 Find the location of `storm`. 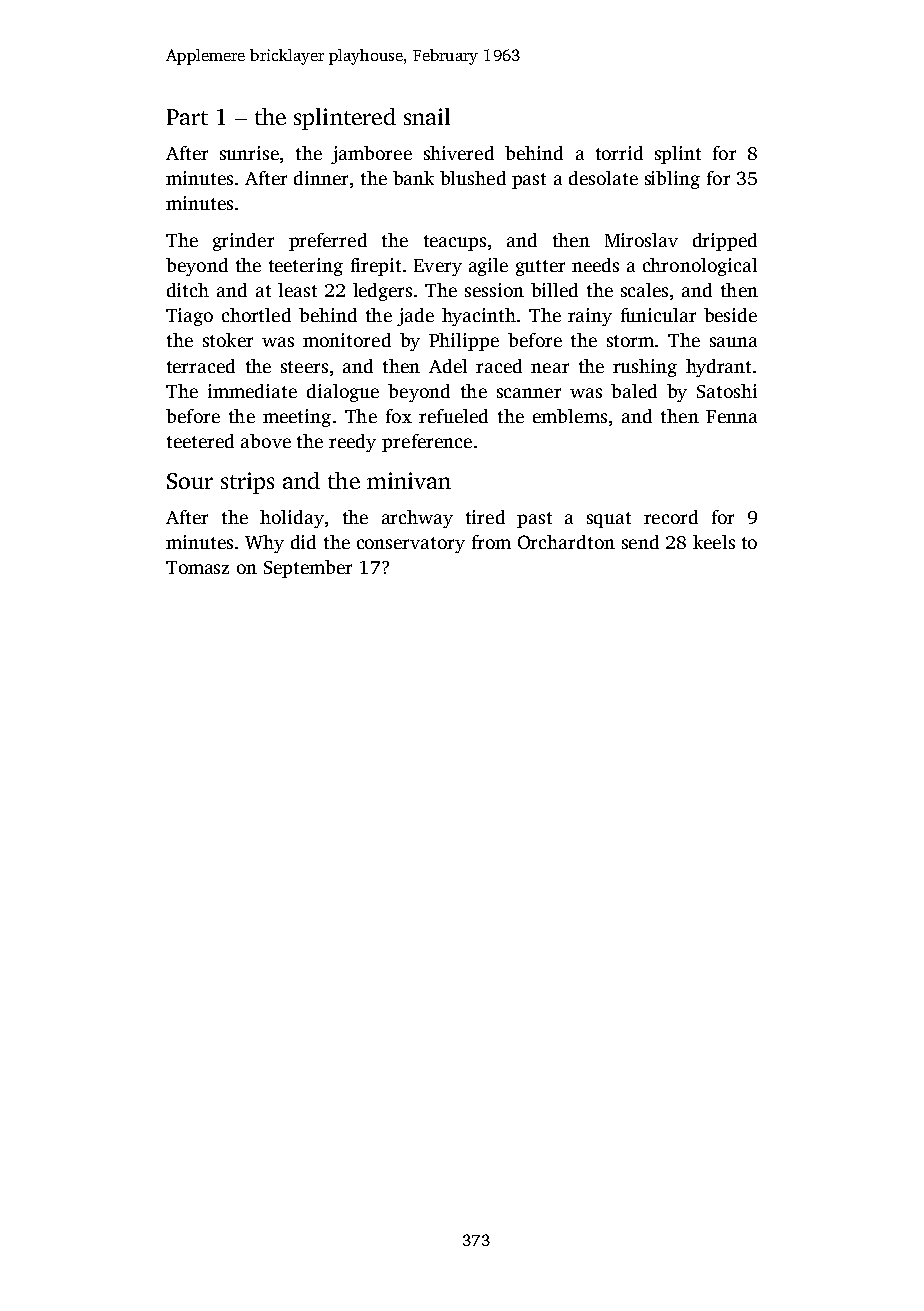

storm is located at coordinates (630, 341).
